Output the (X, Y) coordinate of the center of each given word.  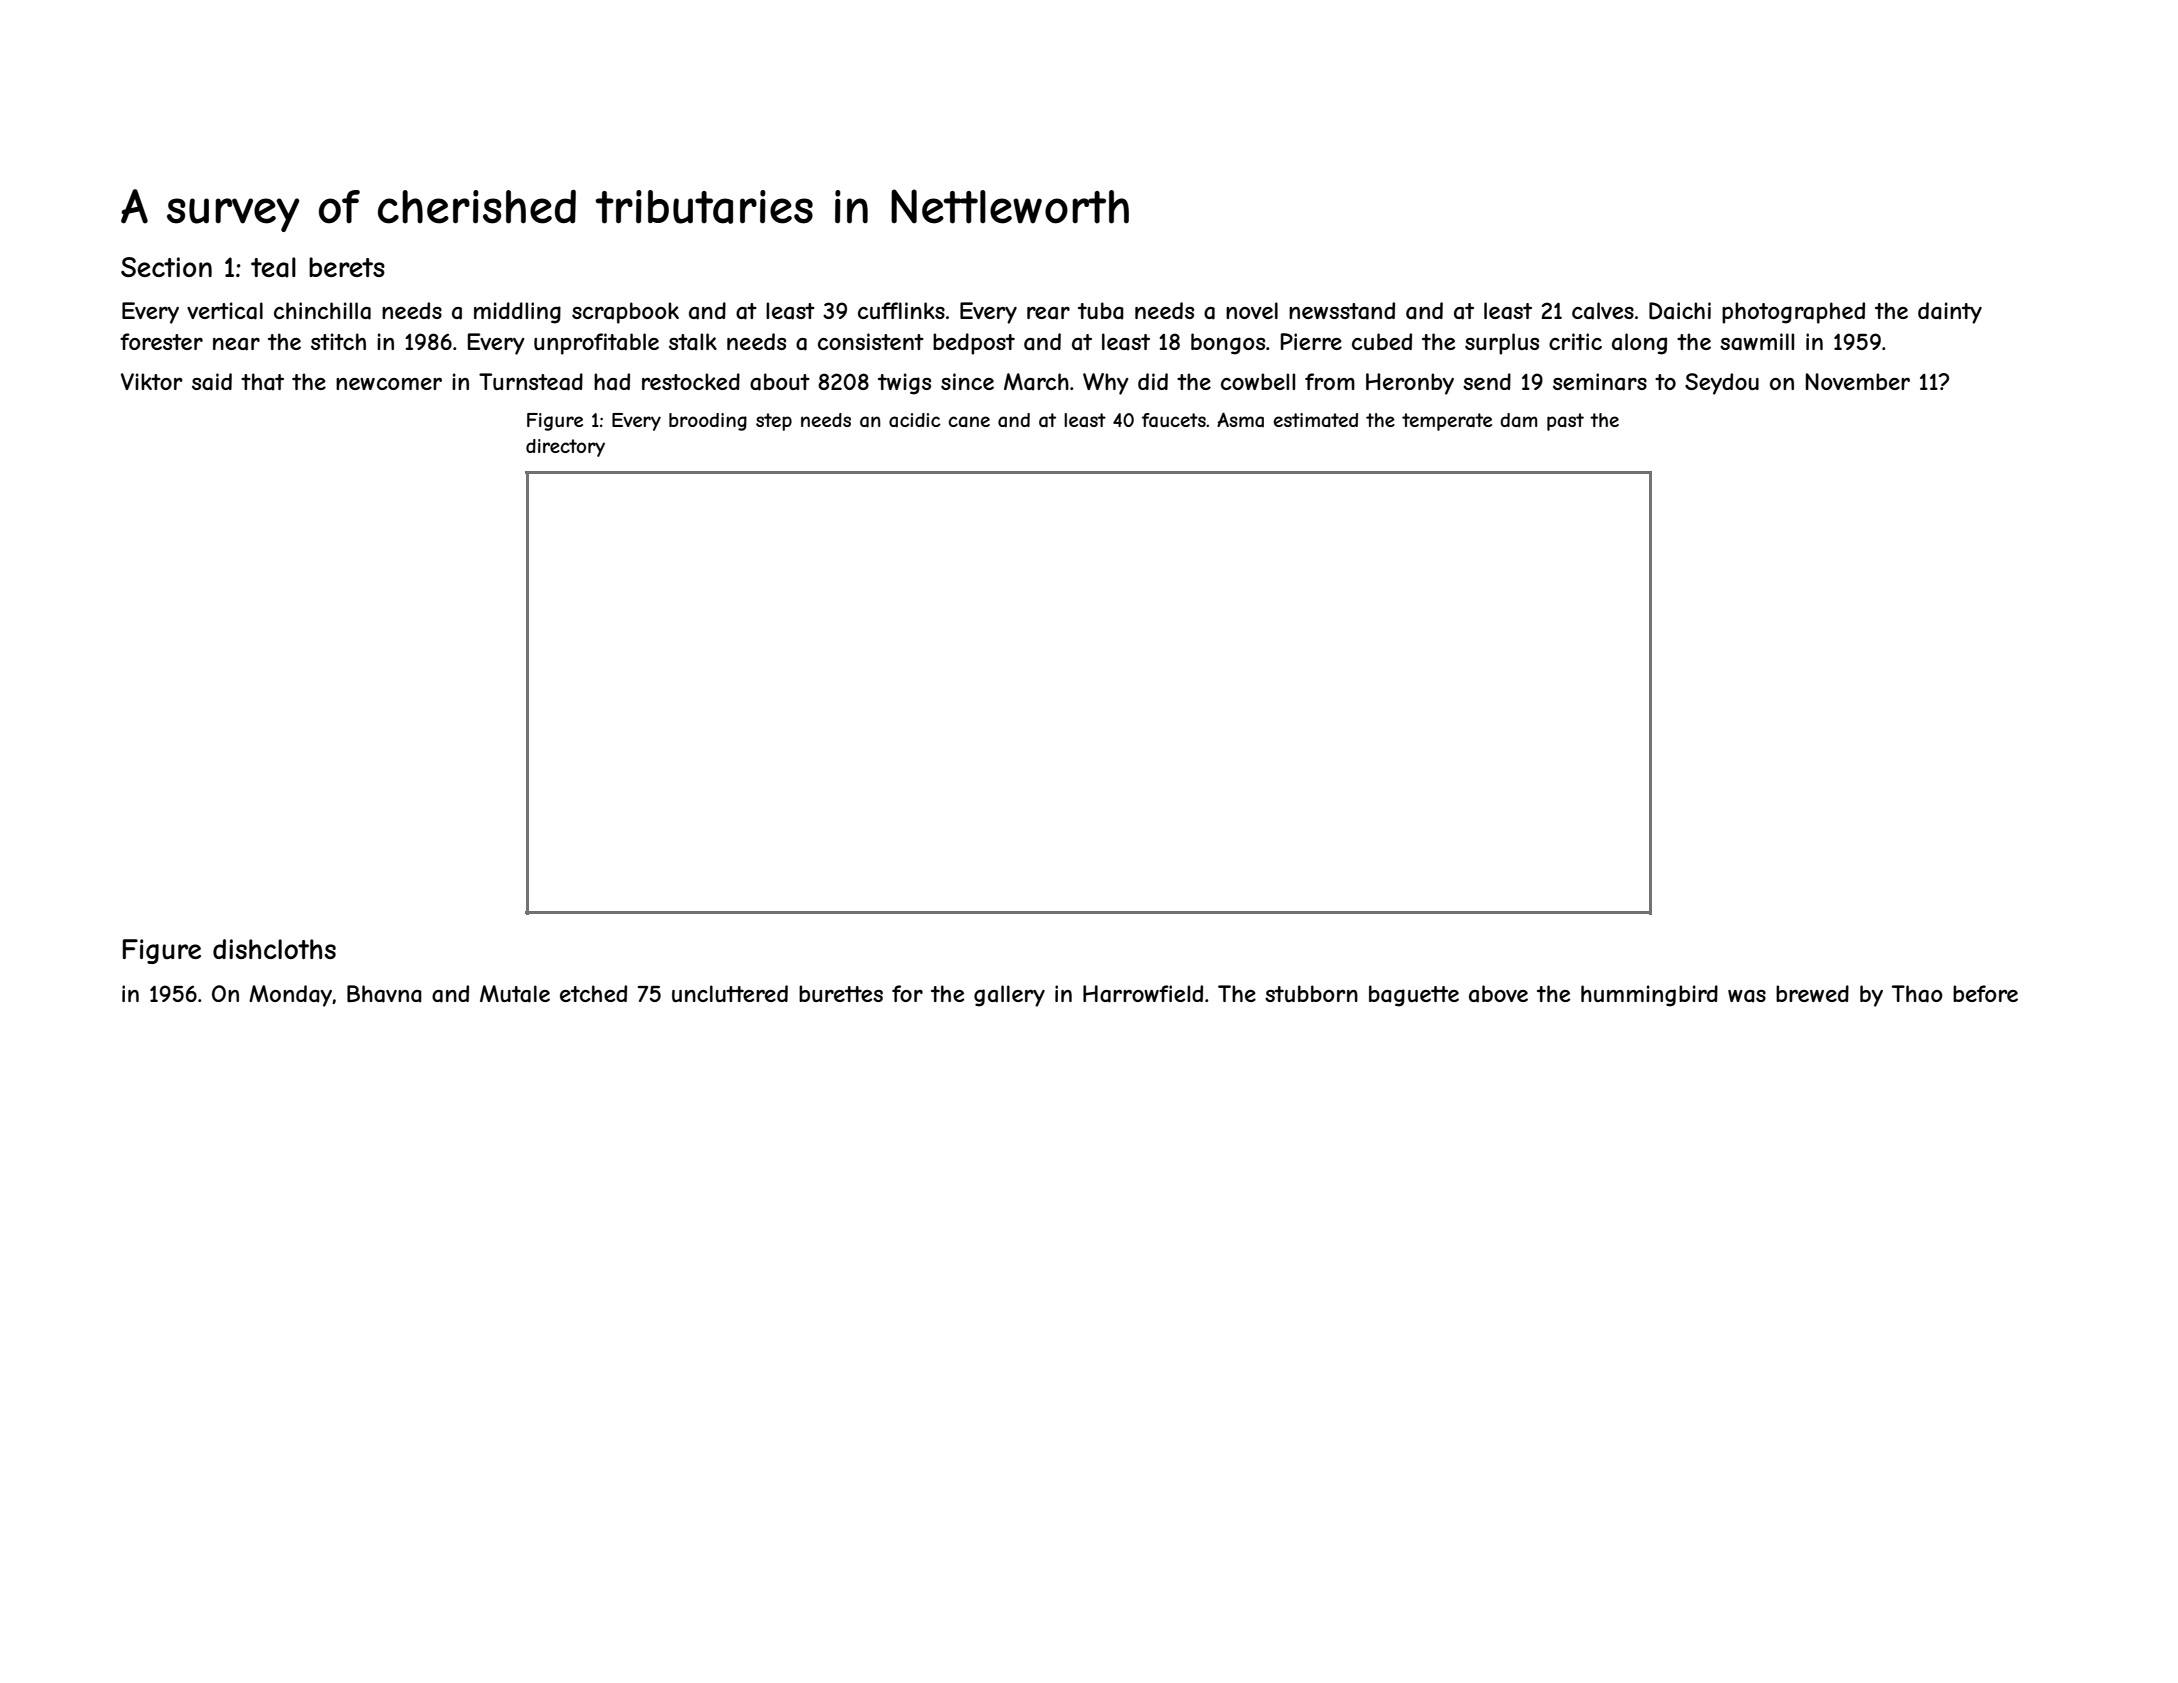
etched (593, 993)
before (1985, 993)
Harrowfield (1143, 994)
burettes (841, 993)
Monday (291, 996)
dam (1518, 420)
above (1498, 994)
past (1565, 422)
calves (1603, 311)
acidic (915, 420)
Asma (1240, 419)
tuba (1101, 311)
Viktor (152, 381)
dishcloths (274, 949)
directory (565, 448)
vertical (225, 311)
